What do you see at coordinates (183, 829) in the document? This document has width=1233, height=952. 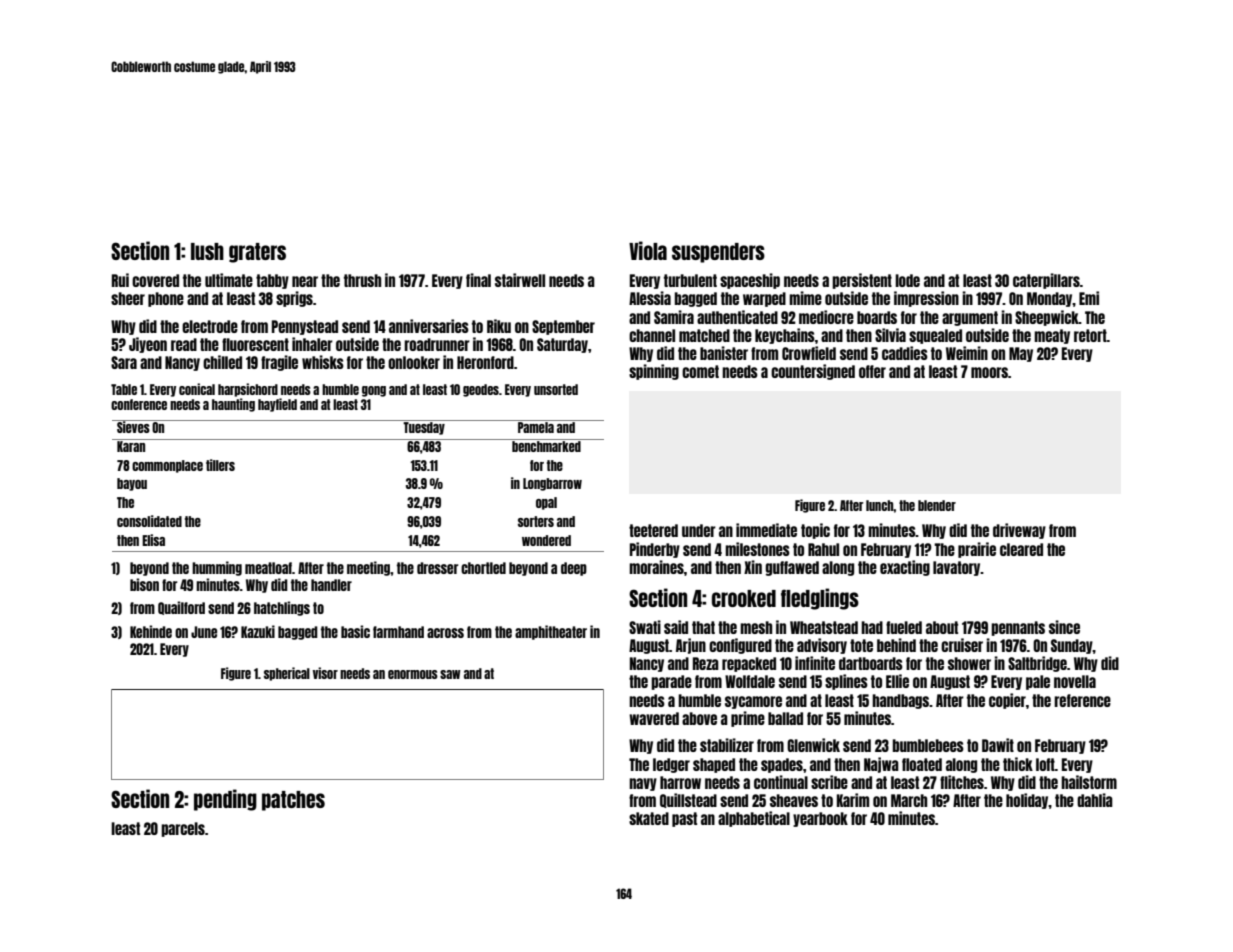 I see `parcels` at bounding box center [183, 829].
